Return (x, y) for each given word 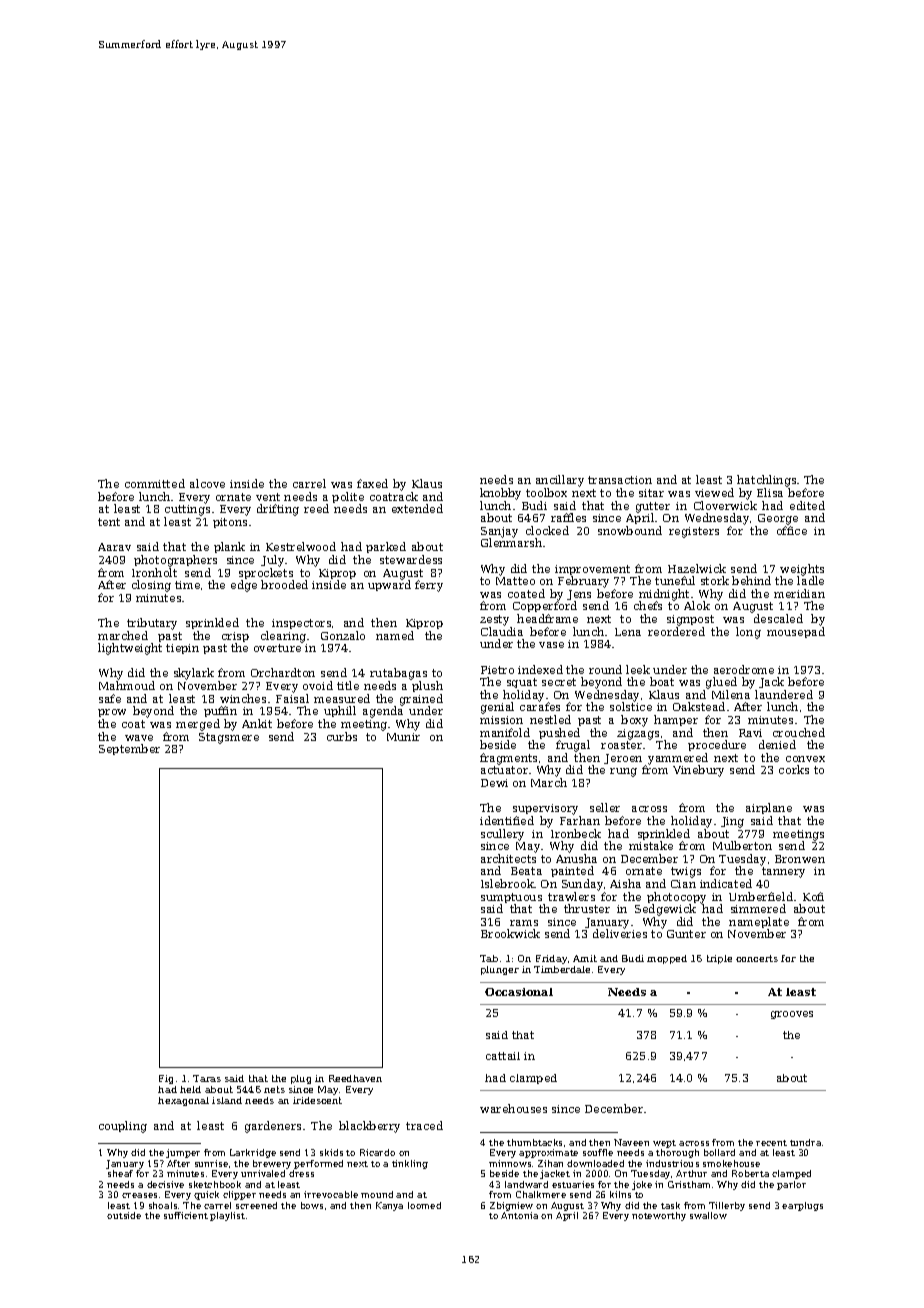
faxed (372, 483)
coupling (123, 1127)
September (129, 749)
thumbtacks (534, 1142)
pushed (559, 733)
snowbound (630, 530)
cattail (503, 1056)
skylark (194, 674)
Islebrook (507, 883)
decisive (165, 1184)
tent (109, 522)
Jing (732, 822)
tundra (805, 1142)
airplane (769, 808)
